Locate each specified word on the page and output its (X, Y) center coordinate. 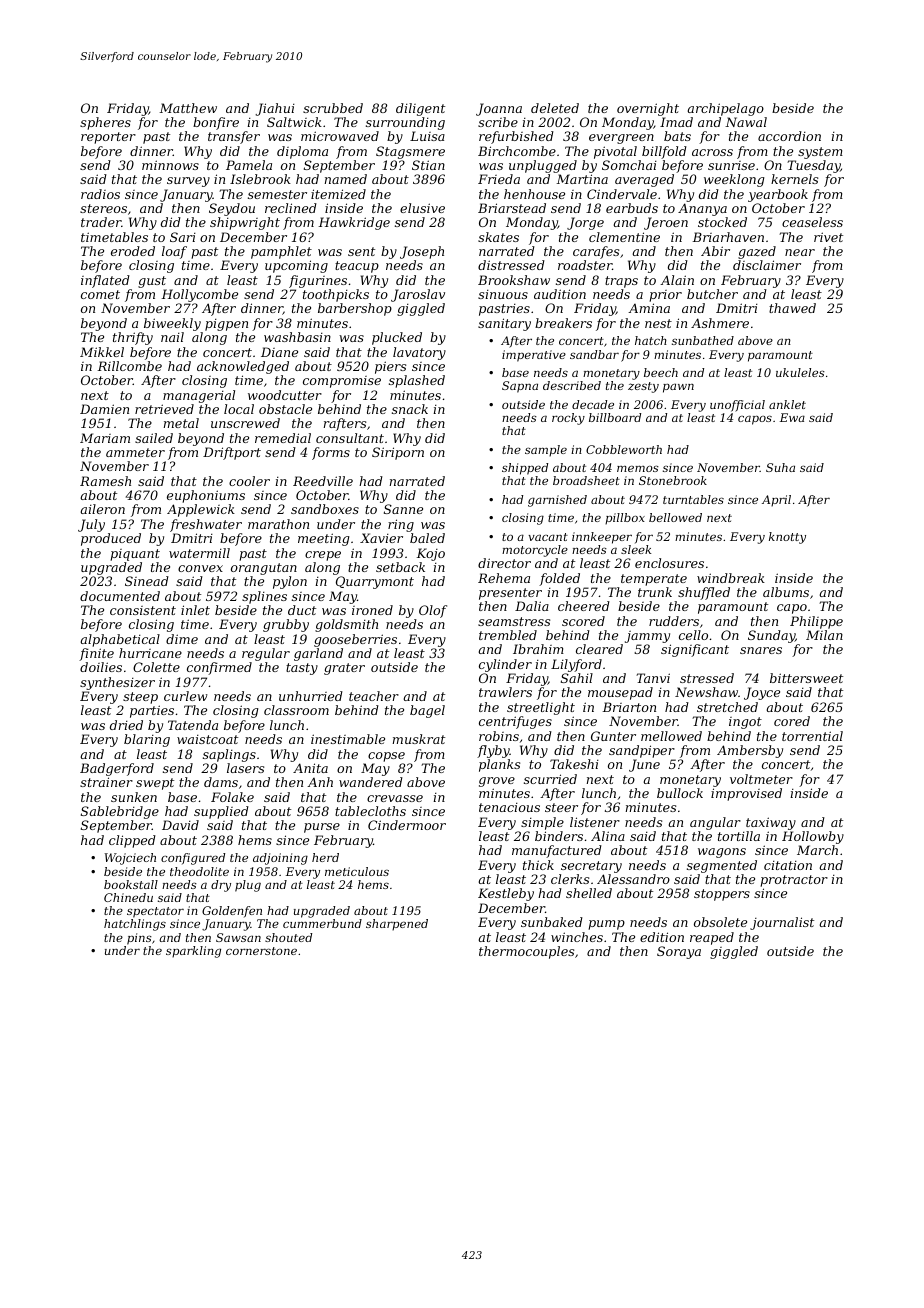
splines (264, 597)
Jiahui (275, 109)
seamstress (514, 621)
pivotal (615, 152)
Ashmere (720, 323)
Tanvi (653, 678)
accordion (789, 136)
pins (139, 939)
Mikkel (102, 352)
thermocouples (526, 952)
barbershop (355, 309)
